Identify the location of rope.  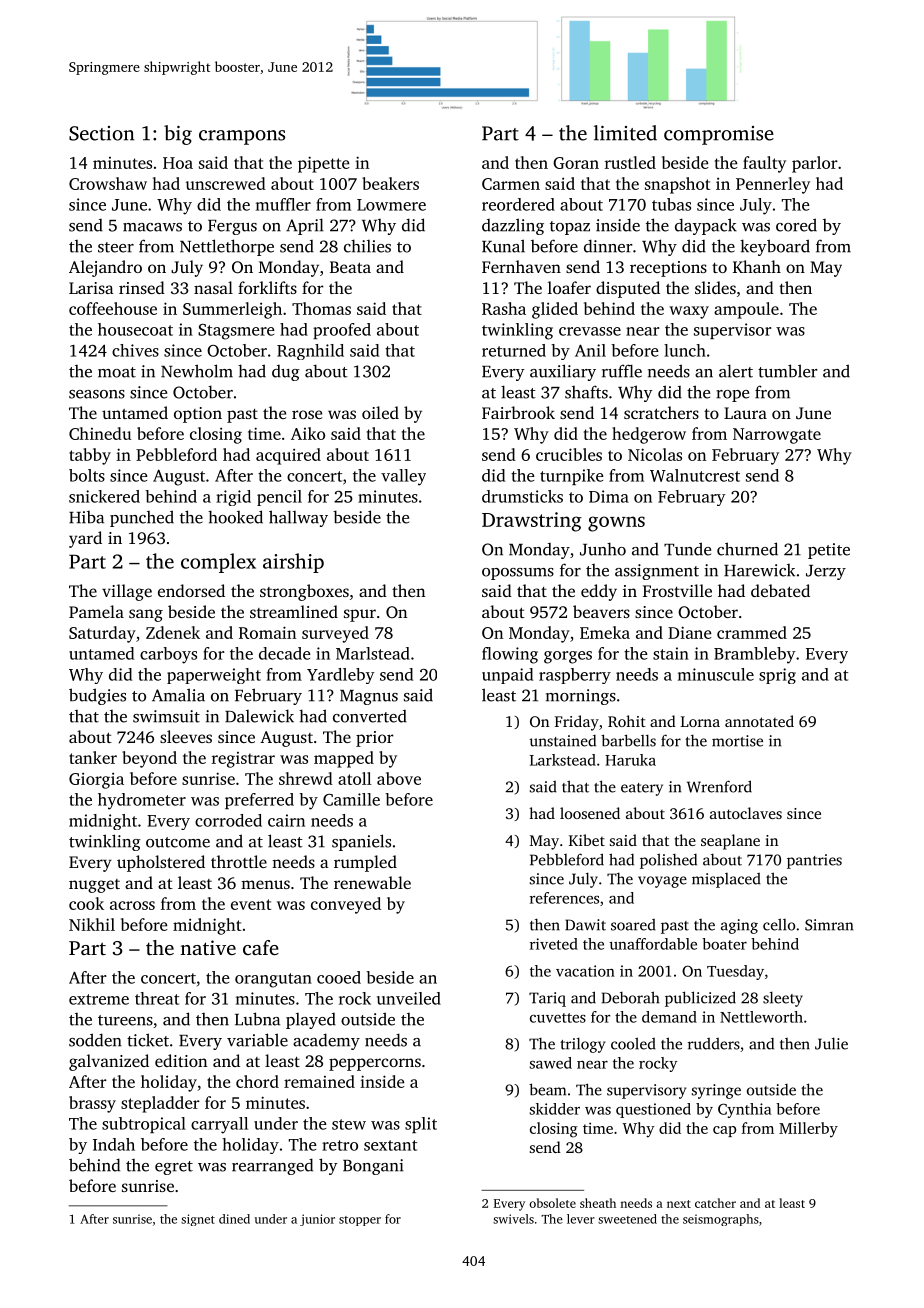
(732, 396).
